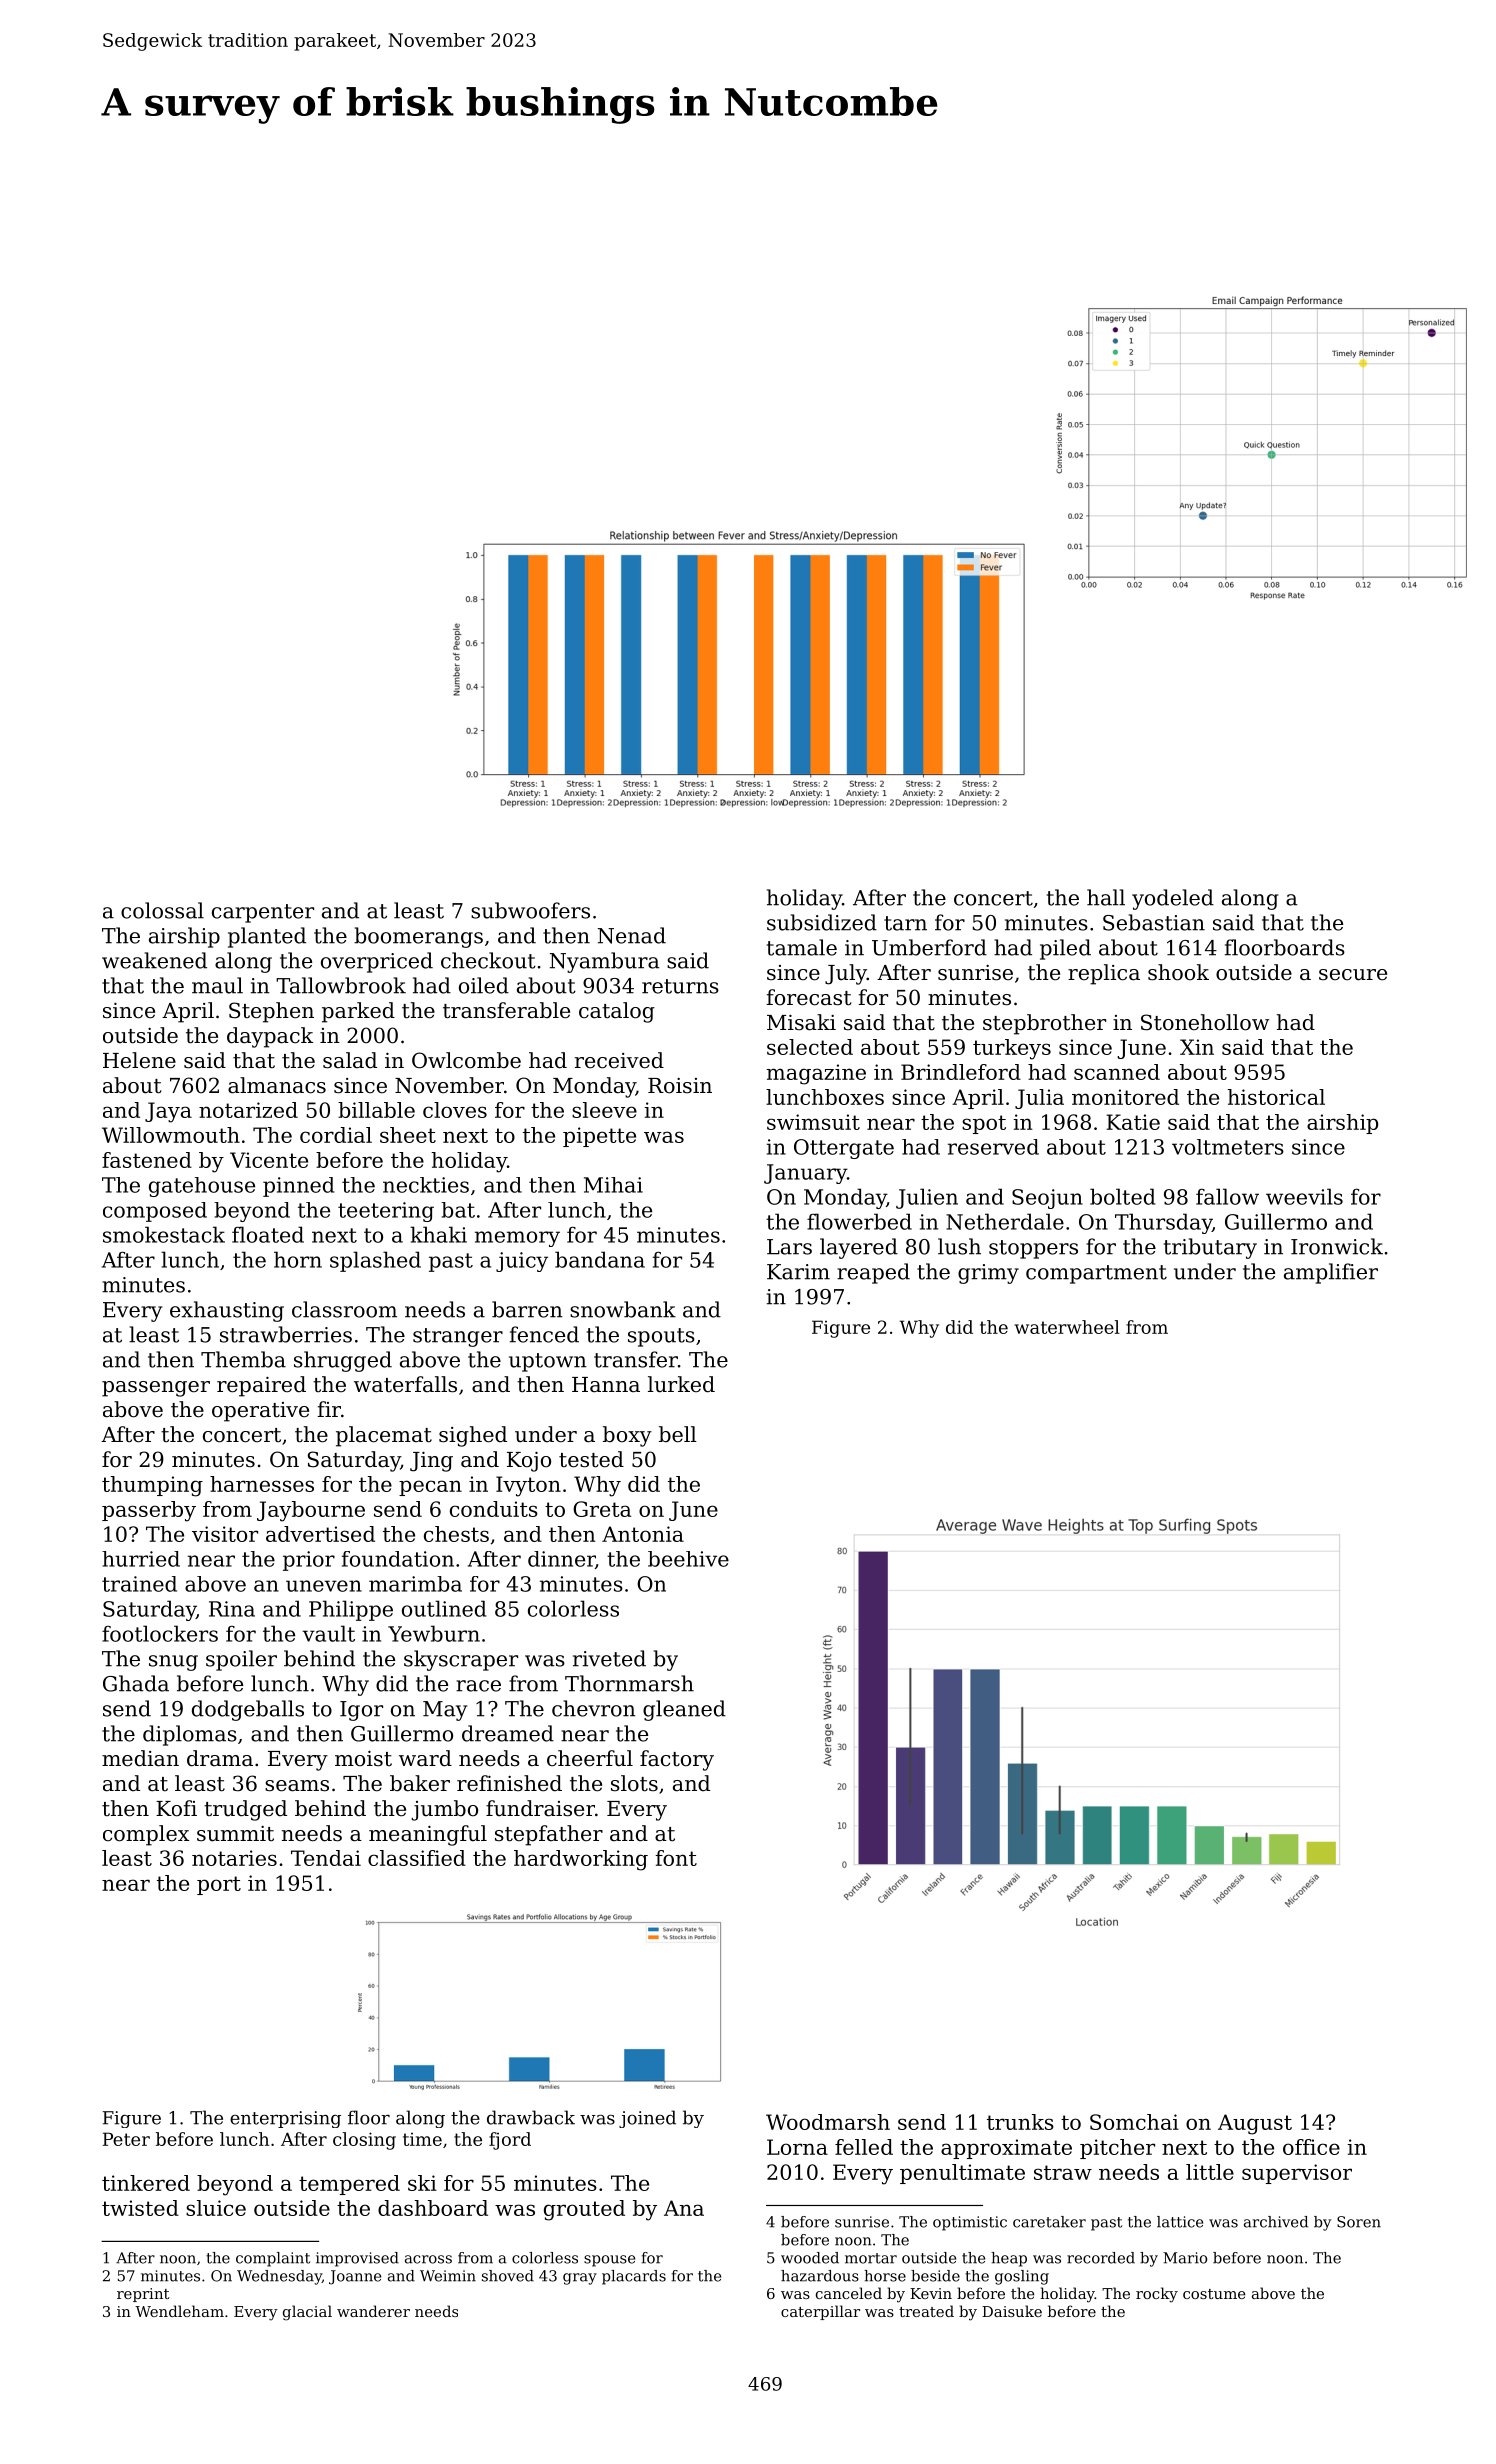  Describe the element at coordinates (285, 2119) in the screenshot. I see `enterprising` at that location.
